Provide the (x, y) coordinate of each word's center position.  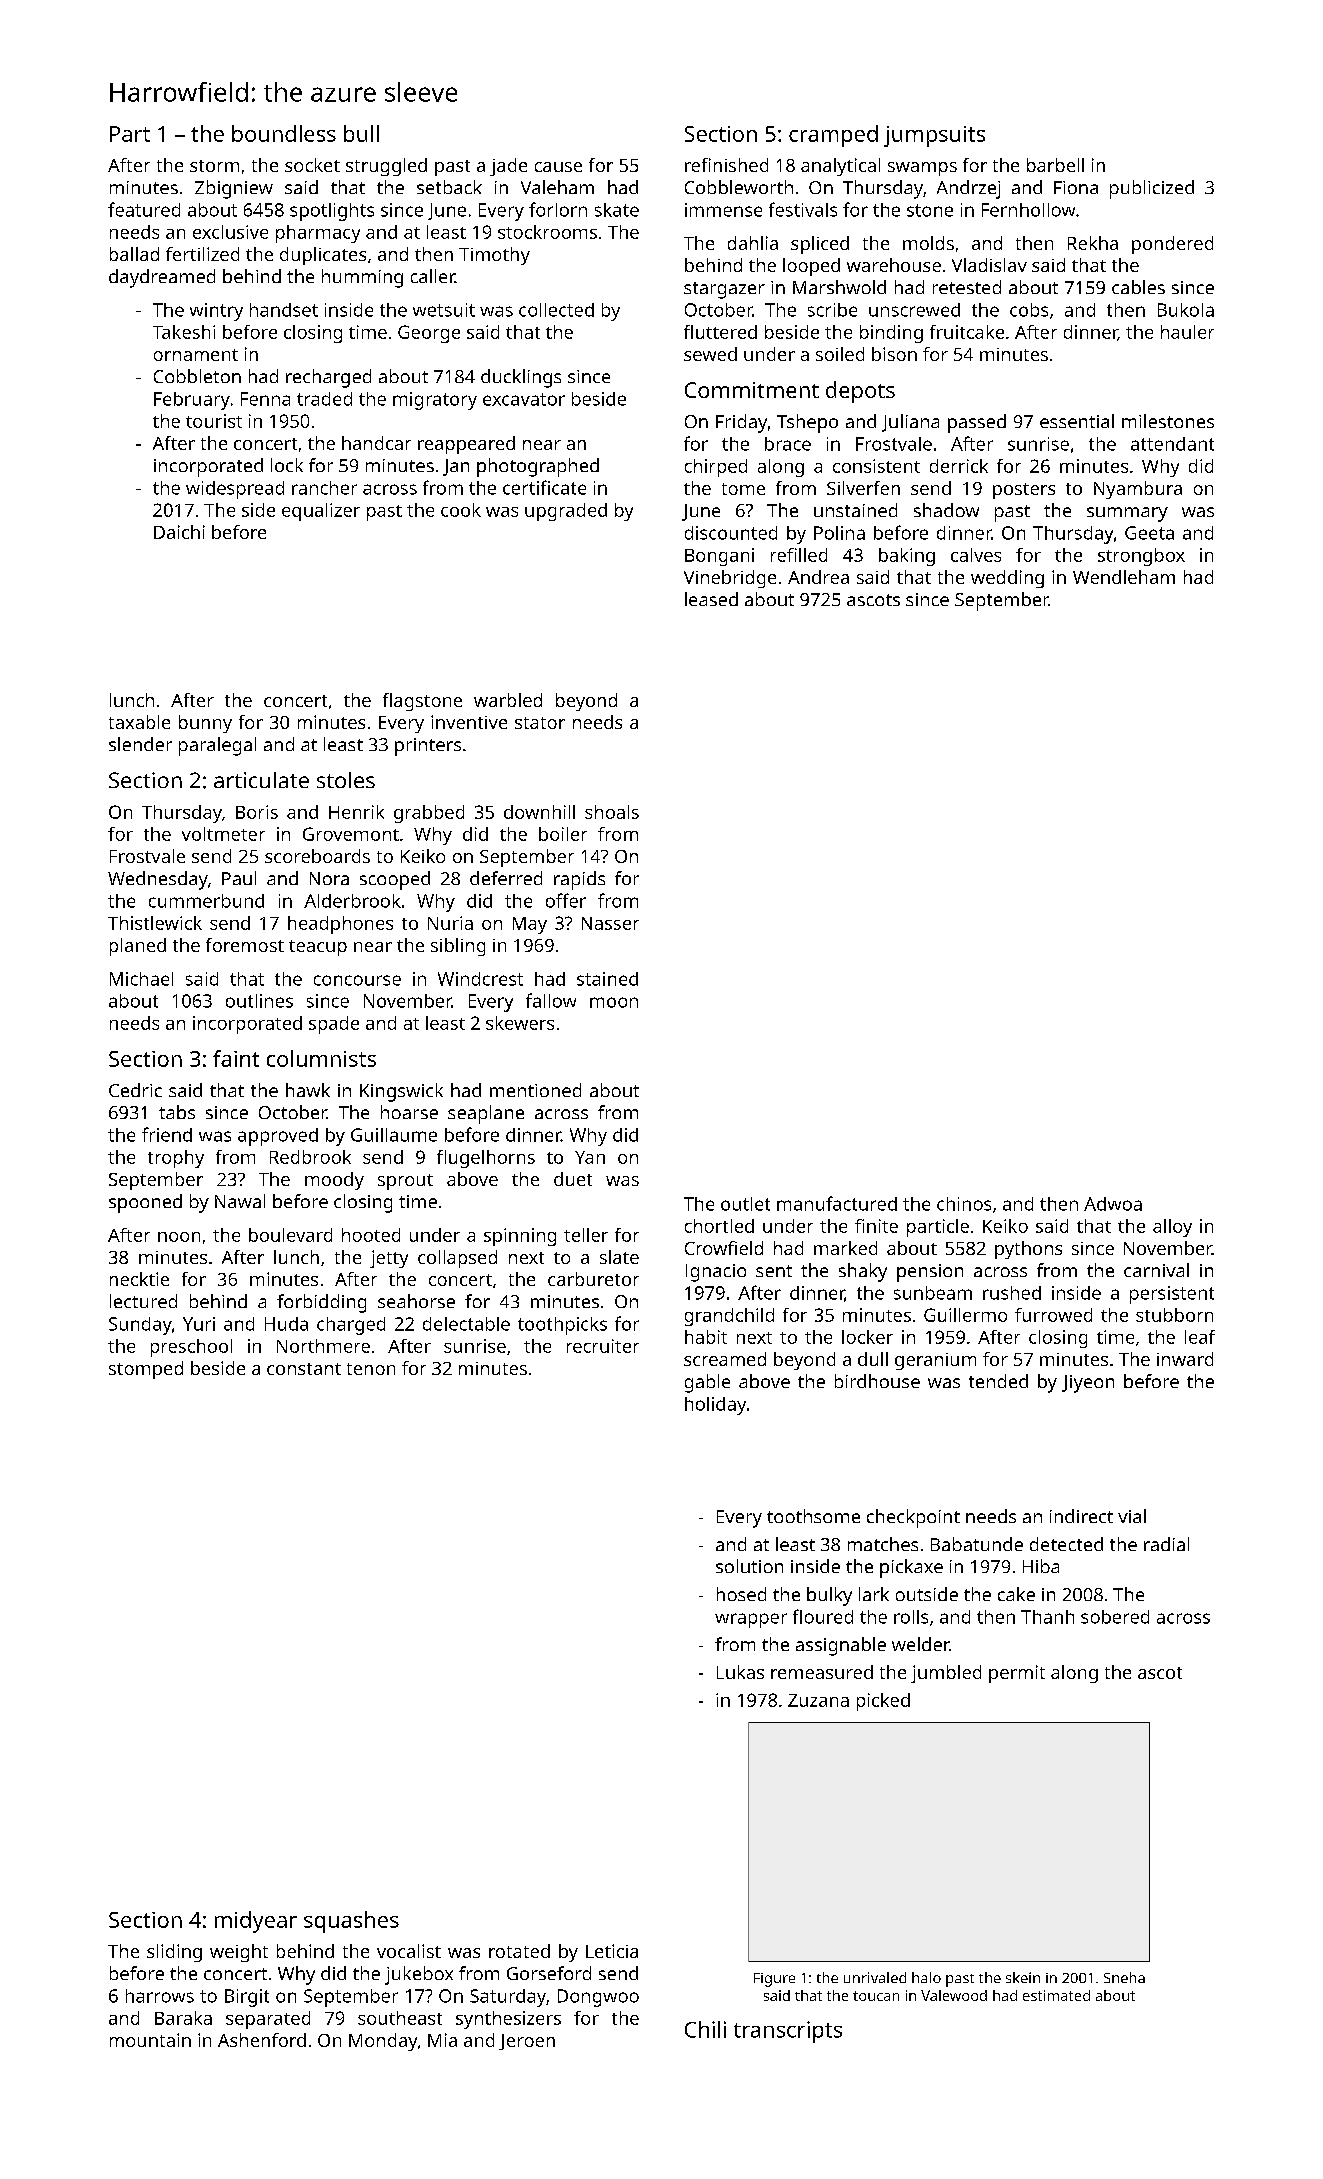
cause (558, 167)
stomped (146, 1370)
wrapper (751, 1620)
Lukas (740, 1672)
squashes (351, 1922)
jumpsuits (934, 136)
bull (361, 133)
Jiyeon (1088, 1384)
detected (1066, 1544)
